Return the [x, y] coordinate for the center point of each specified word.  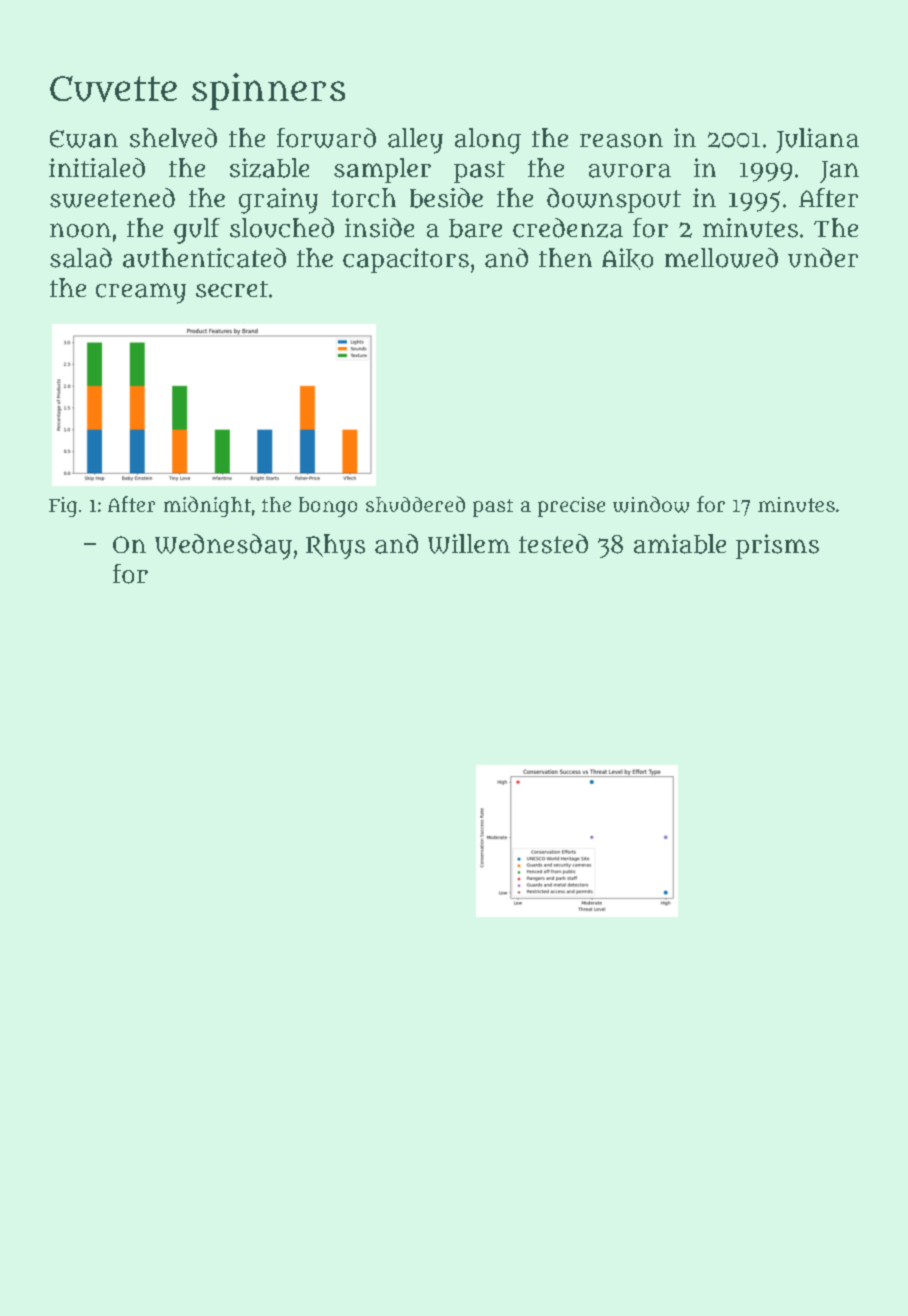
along [488, 141]
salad [81, 258]
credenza [568, 228]
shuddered [415, 504]
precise [571, 507]
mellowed [721, 258]
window [651, 504]
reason [621, 140]
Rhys [335, 546]
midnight [207, 506]
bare [475, 228]
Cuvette [113, 89]
